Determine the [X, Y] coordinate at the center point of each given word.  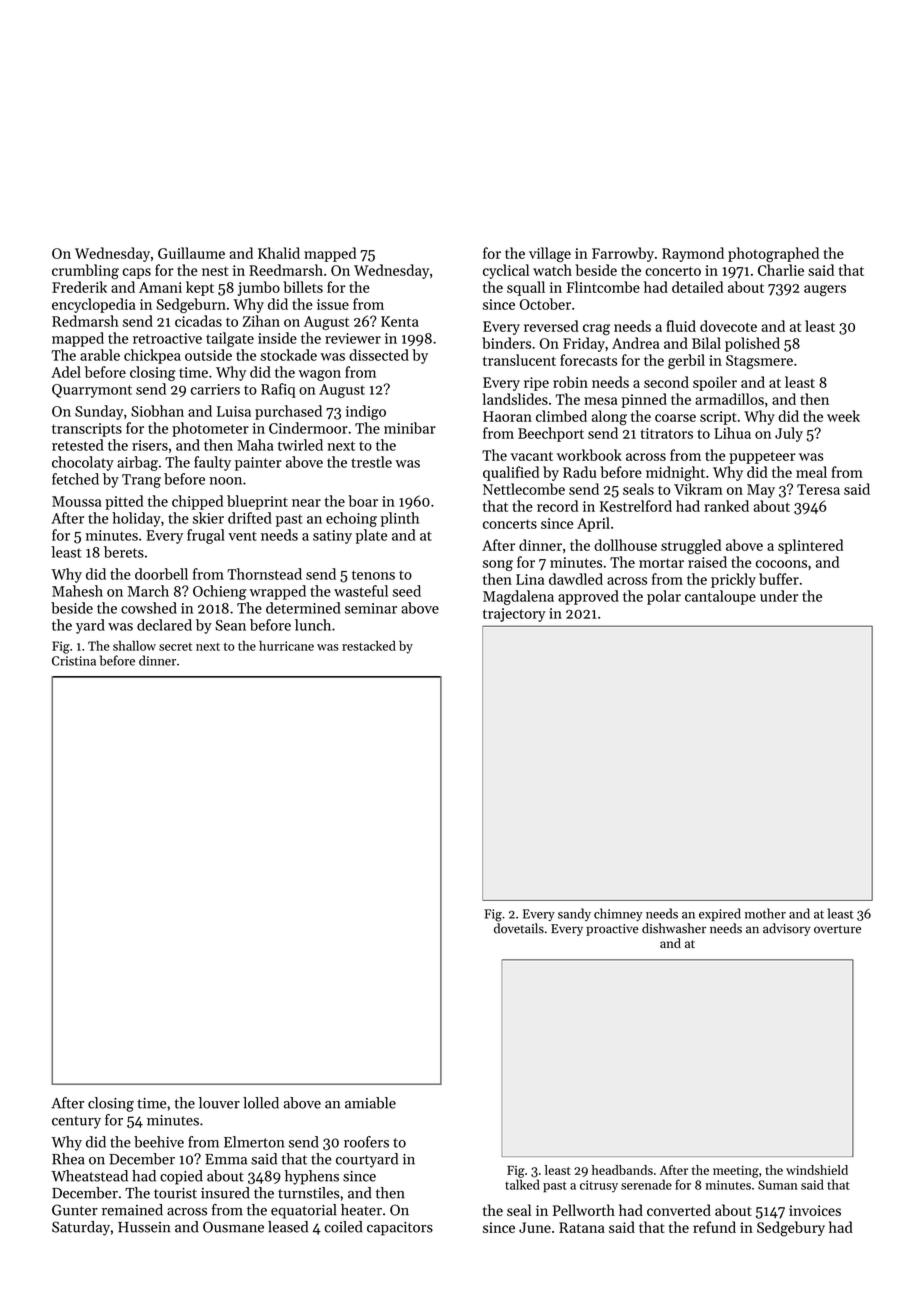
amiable [370, 1103]
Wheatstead [89, 1176]
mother [765, 913]
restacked [369, 645]
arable [100, 355]
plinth [400, 519]
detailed [697, 287]
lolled [261, 1103]
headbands [622, 1170]
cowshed [149, 608]
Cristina [74, 661]
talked [522, 1184]
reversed [551, 326]
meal [811, 472]
